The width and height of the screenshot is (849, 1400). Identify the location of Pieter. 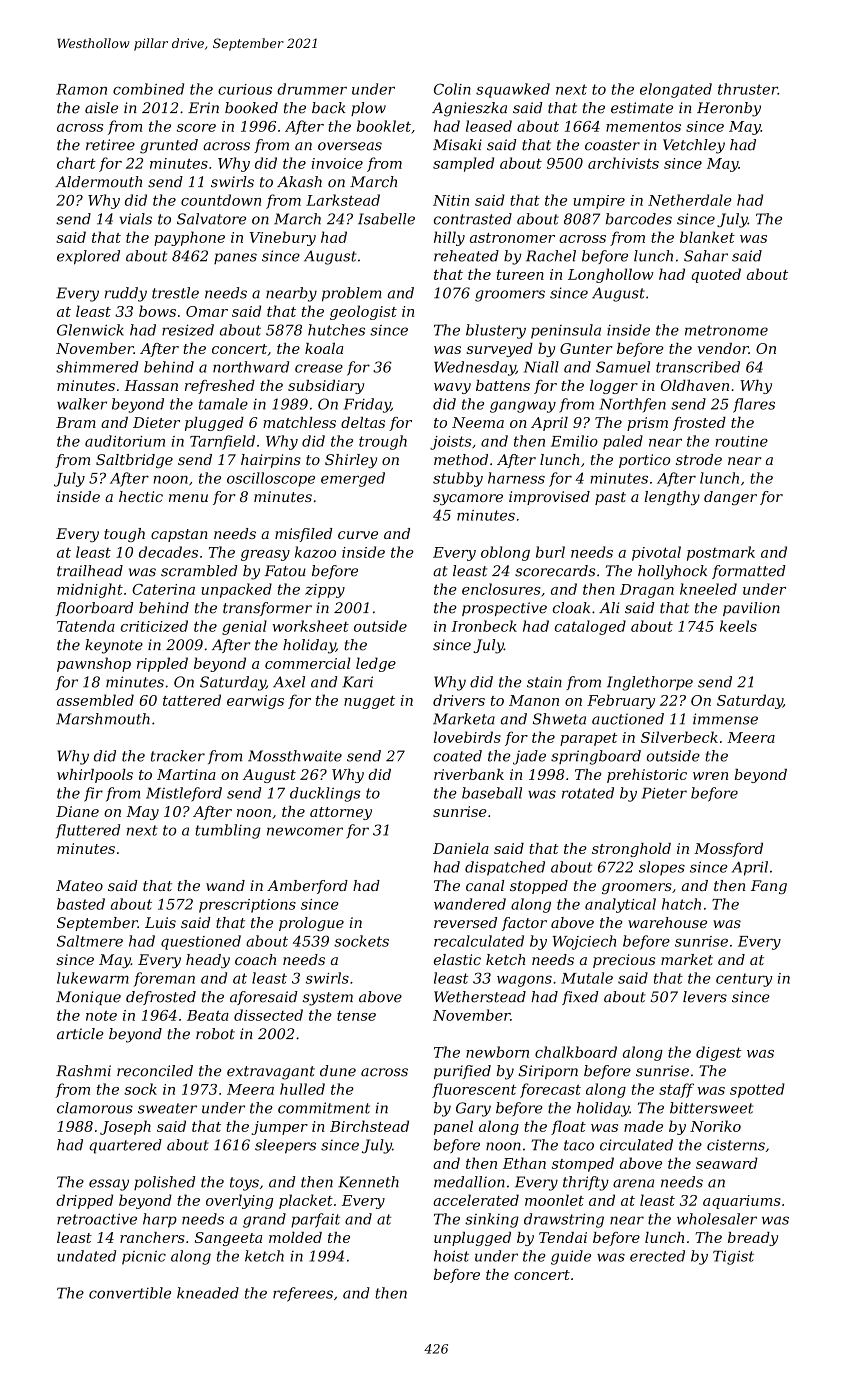
(664, 793).
